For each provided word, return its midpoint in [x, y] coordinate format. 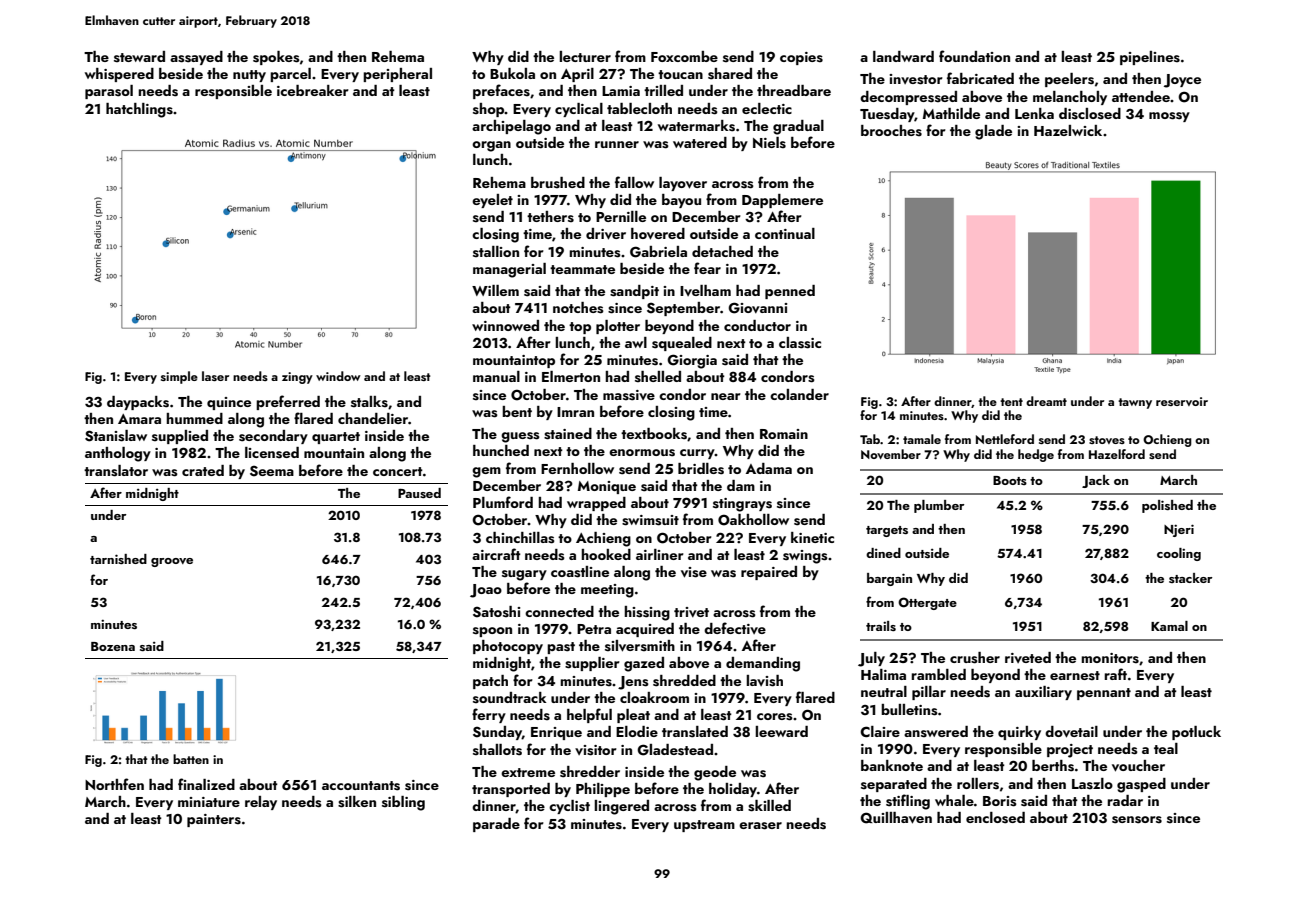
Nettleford [1005, 439]
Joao [486, 591]
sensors [1137, 820]
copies [801, 58]
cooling [1179, 554]
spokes [276, 58]
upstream [704, 826]
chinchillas [520, 538]
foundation [974, 56]
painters [214, 820]
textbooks [654, 434]
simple [179, 377]
